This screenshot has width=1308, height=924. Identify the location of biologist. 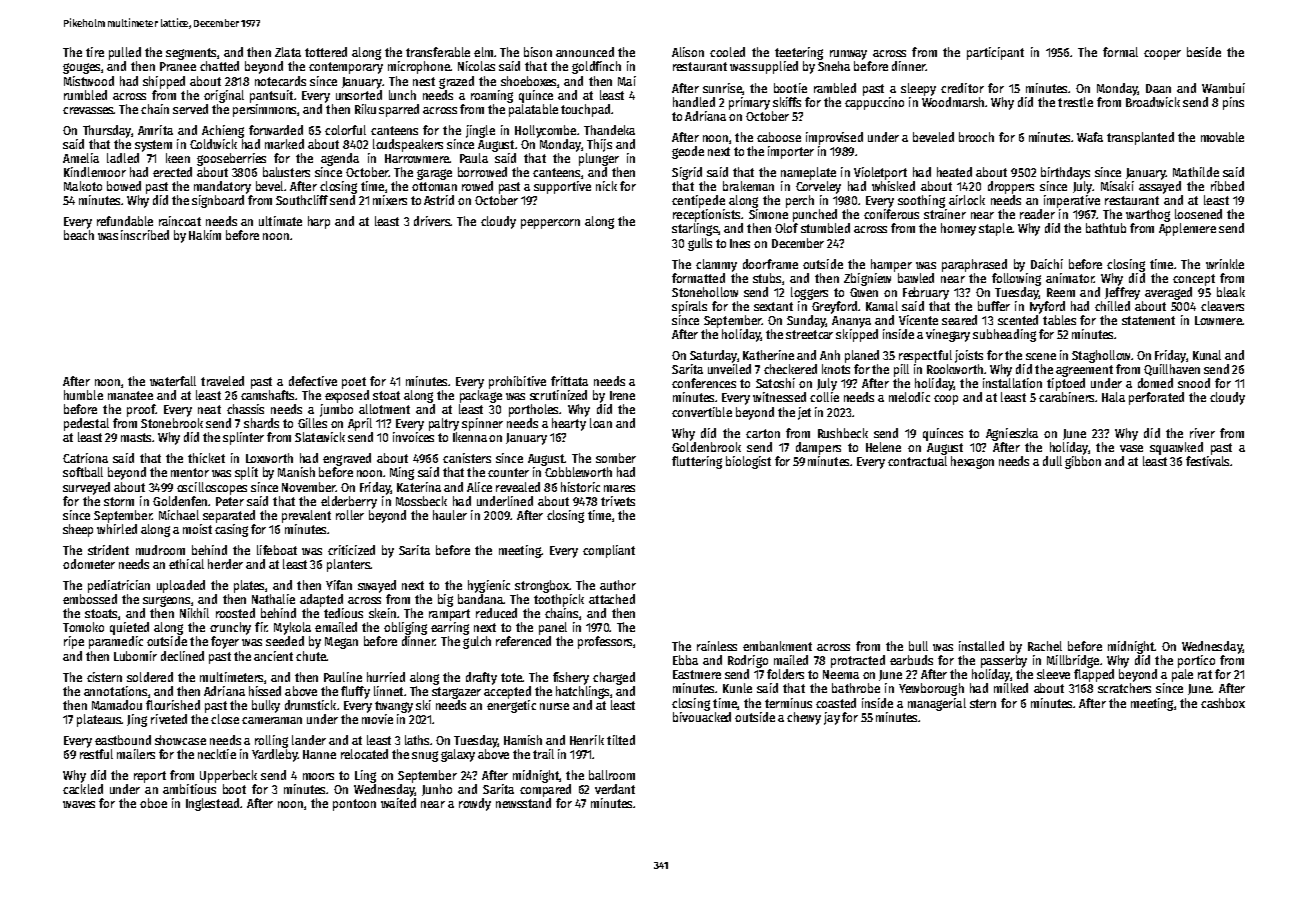
(748, 462).
